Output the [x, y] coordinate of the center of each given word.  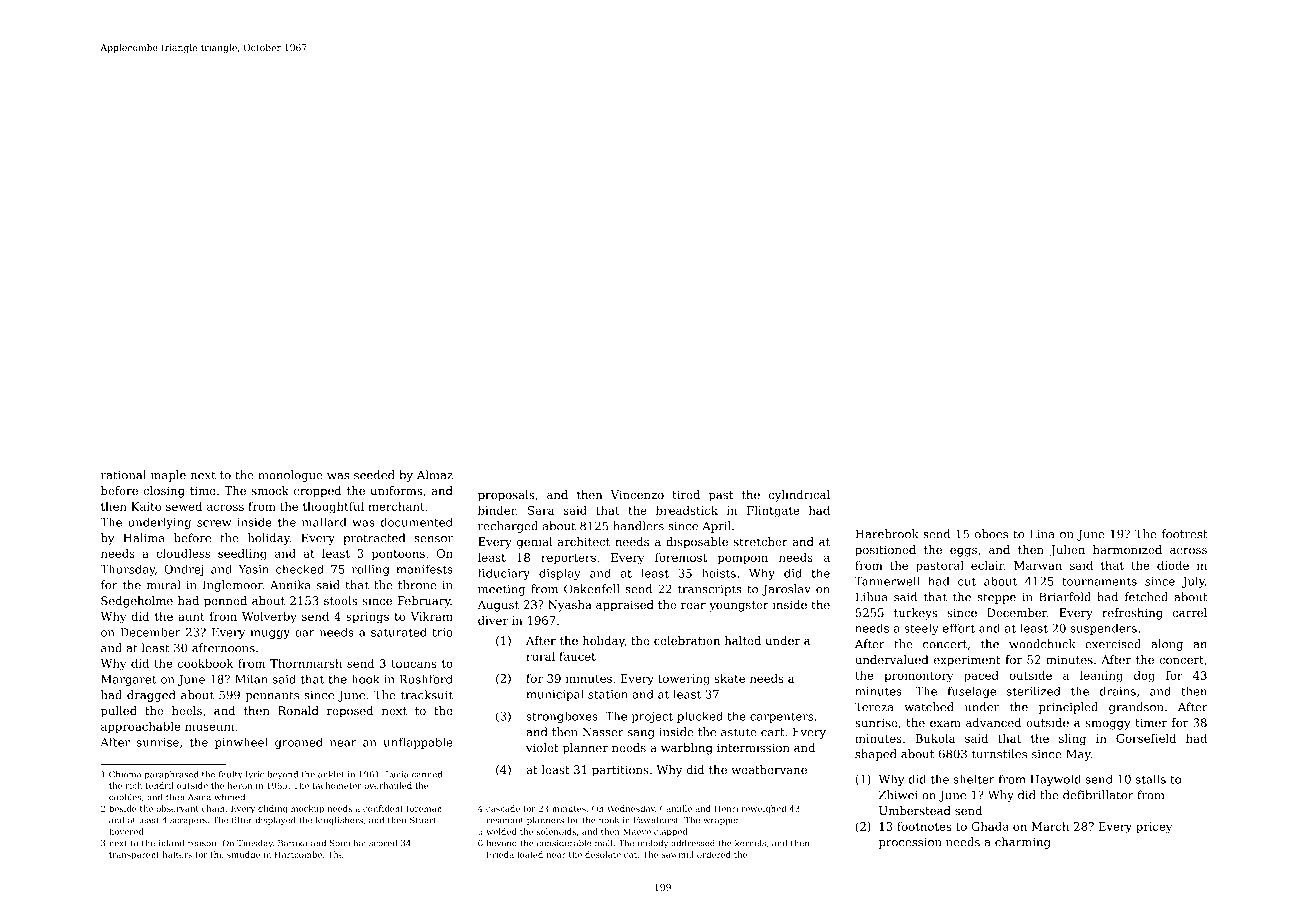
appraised [625, 606]
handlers [638, 526]
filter [242, 820]
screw [214, 523]
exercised [1113, 644]
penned [225, 602]
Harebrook [887, 534]
